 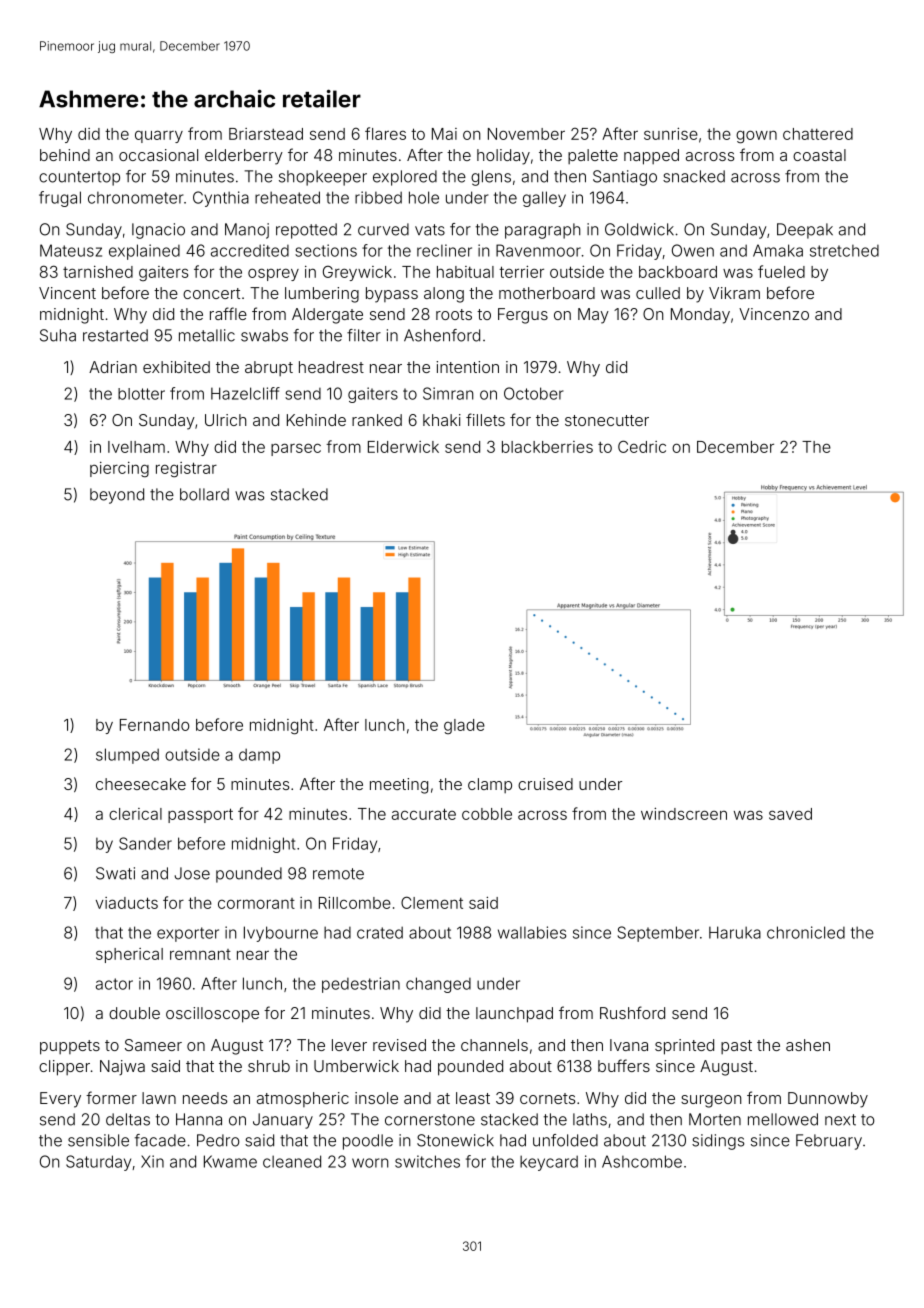 I want to click on countertop, so click(x=79, y=178).
